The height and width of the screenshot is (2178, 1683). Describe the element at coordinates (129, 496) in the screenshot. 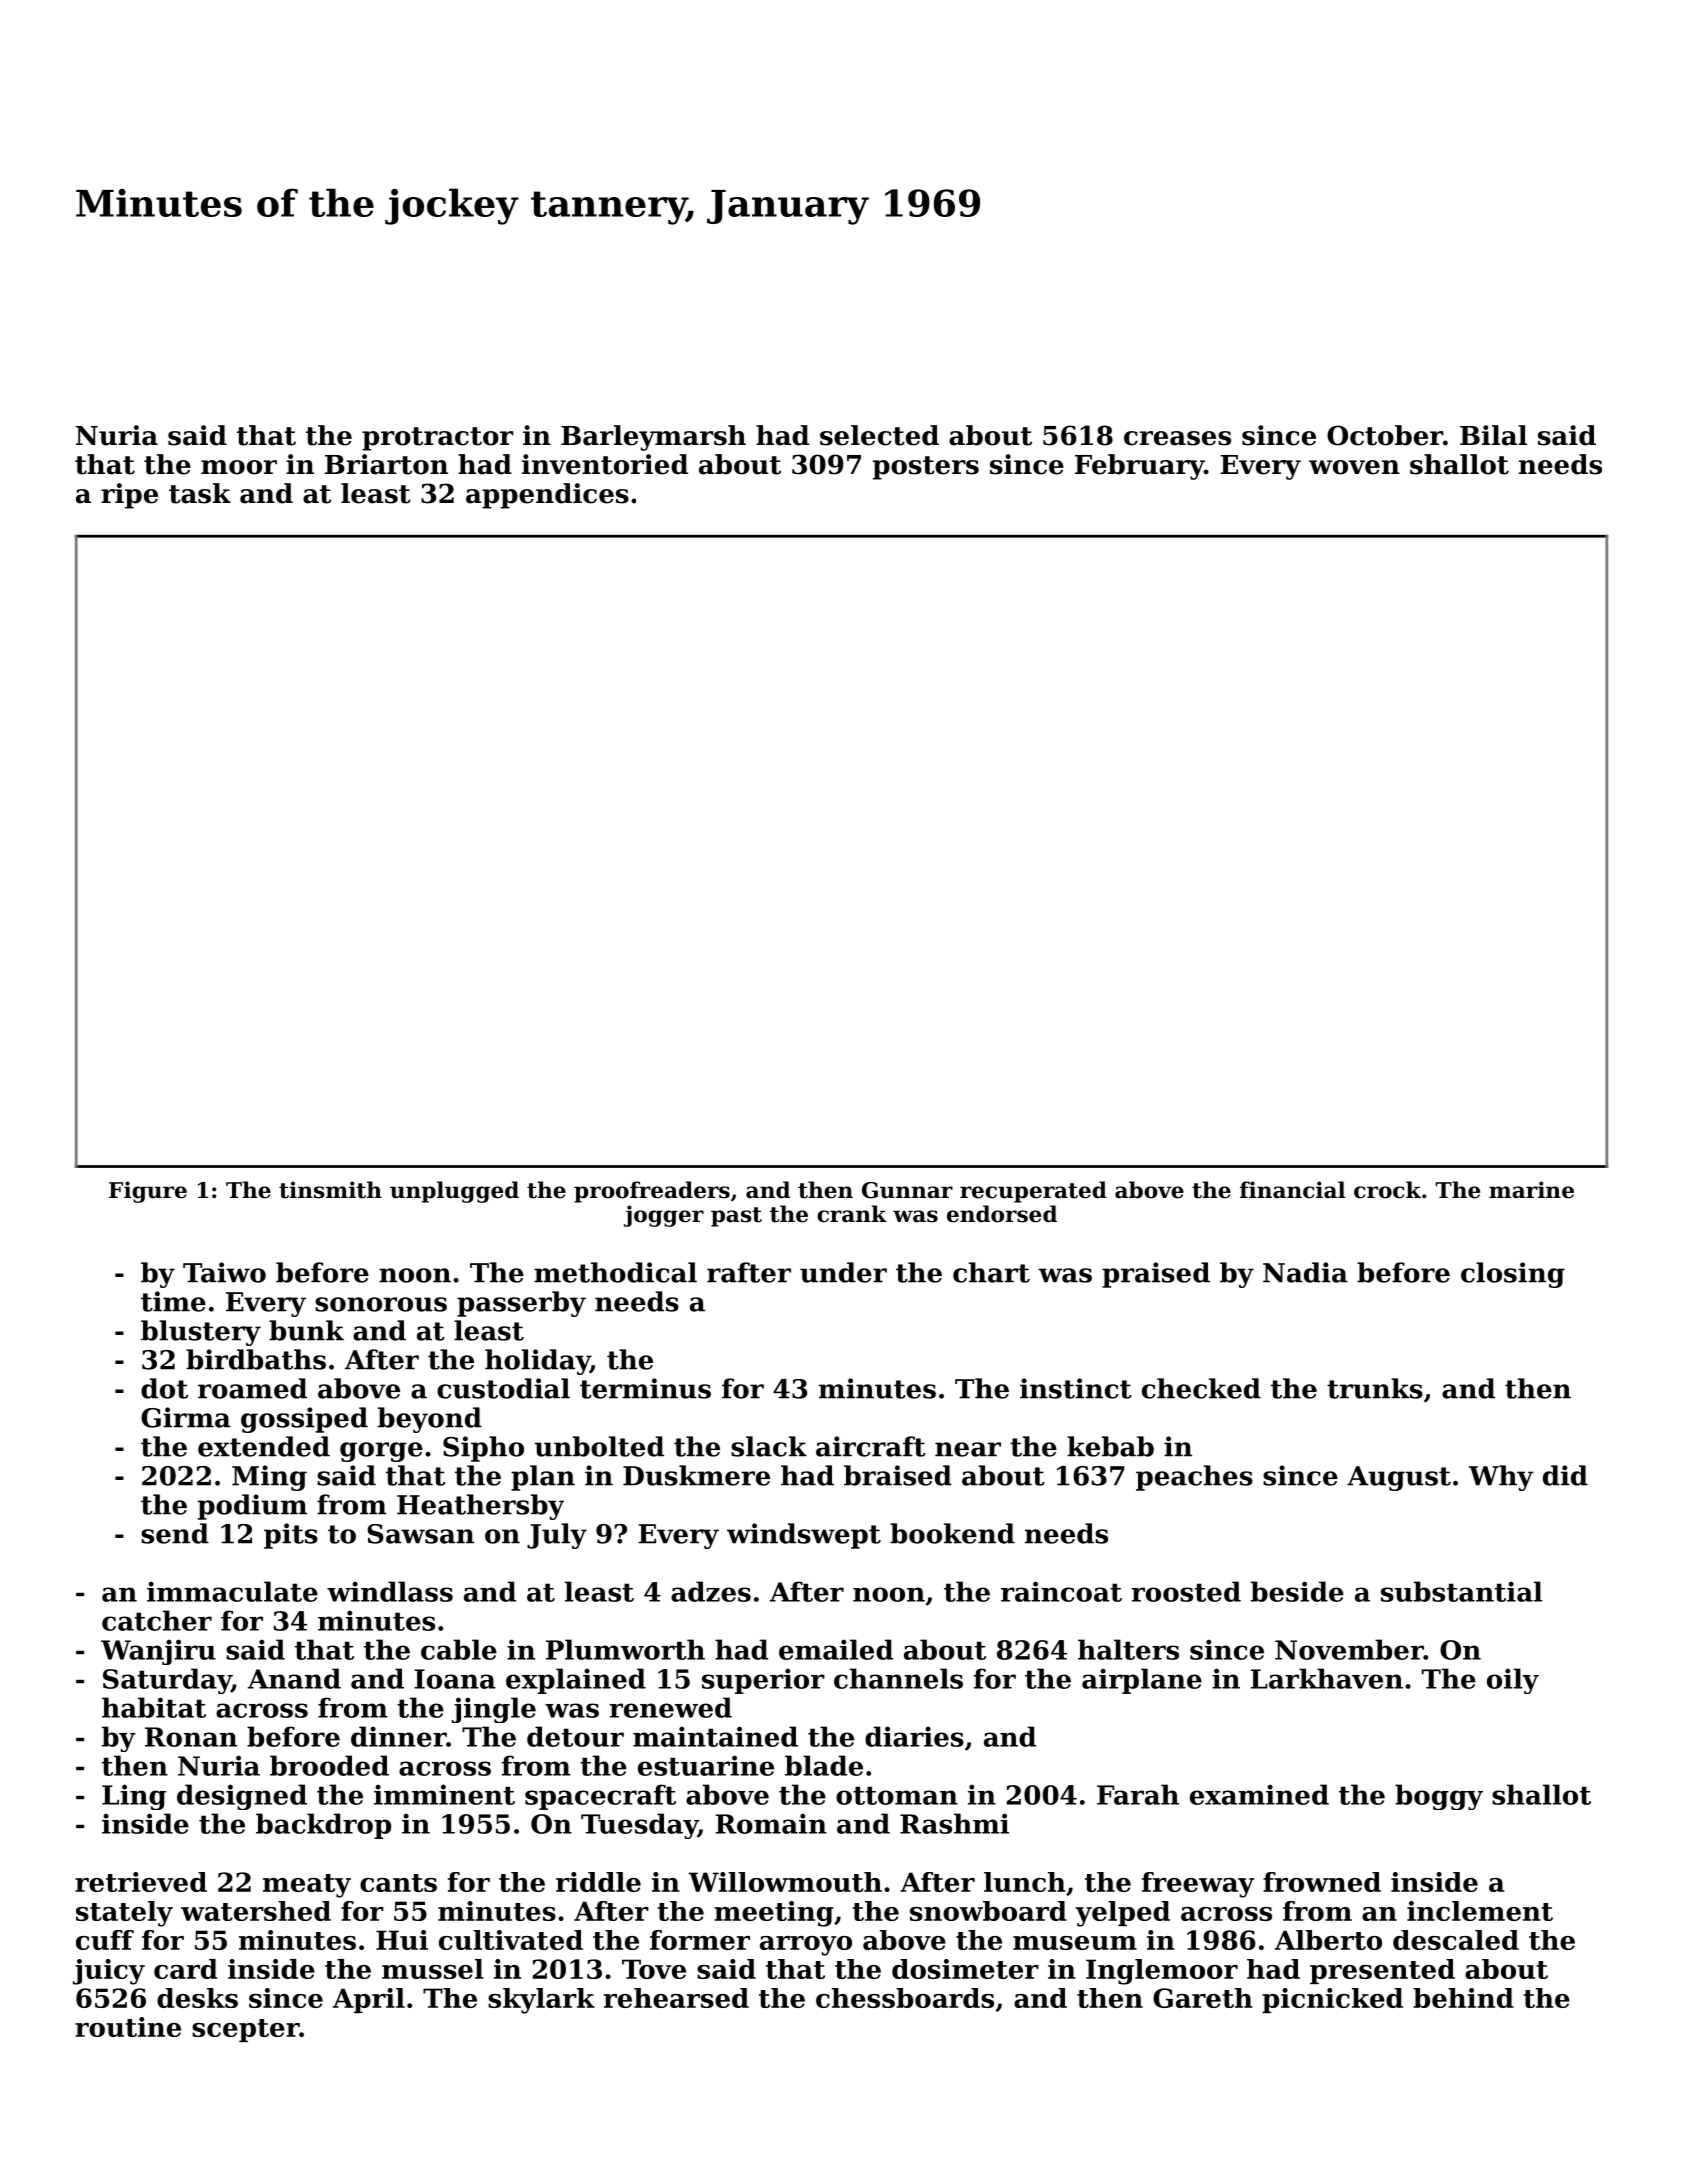

I see `ripe` at that location.
